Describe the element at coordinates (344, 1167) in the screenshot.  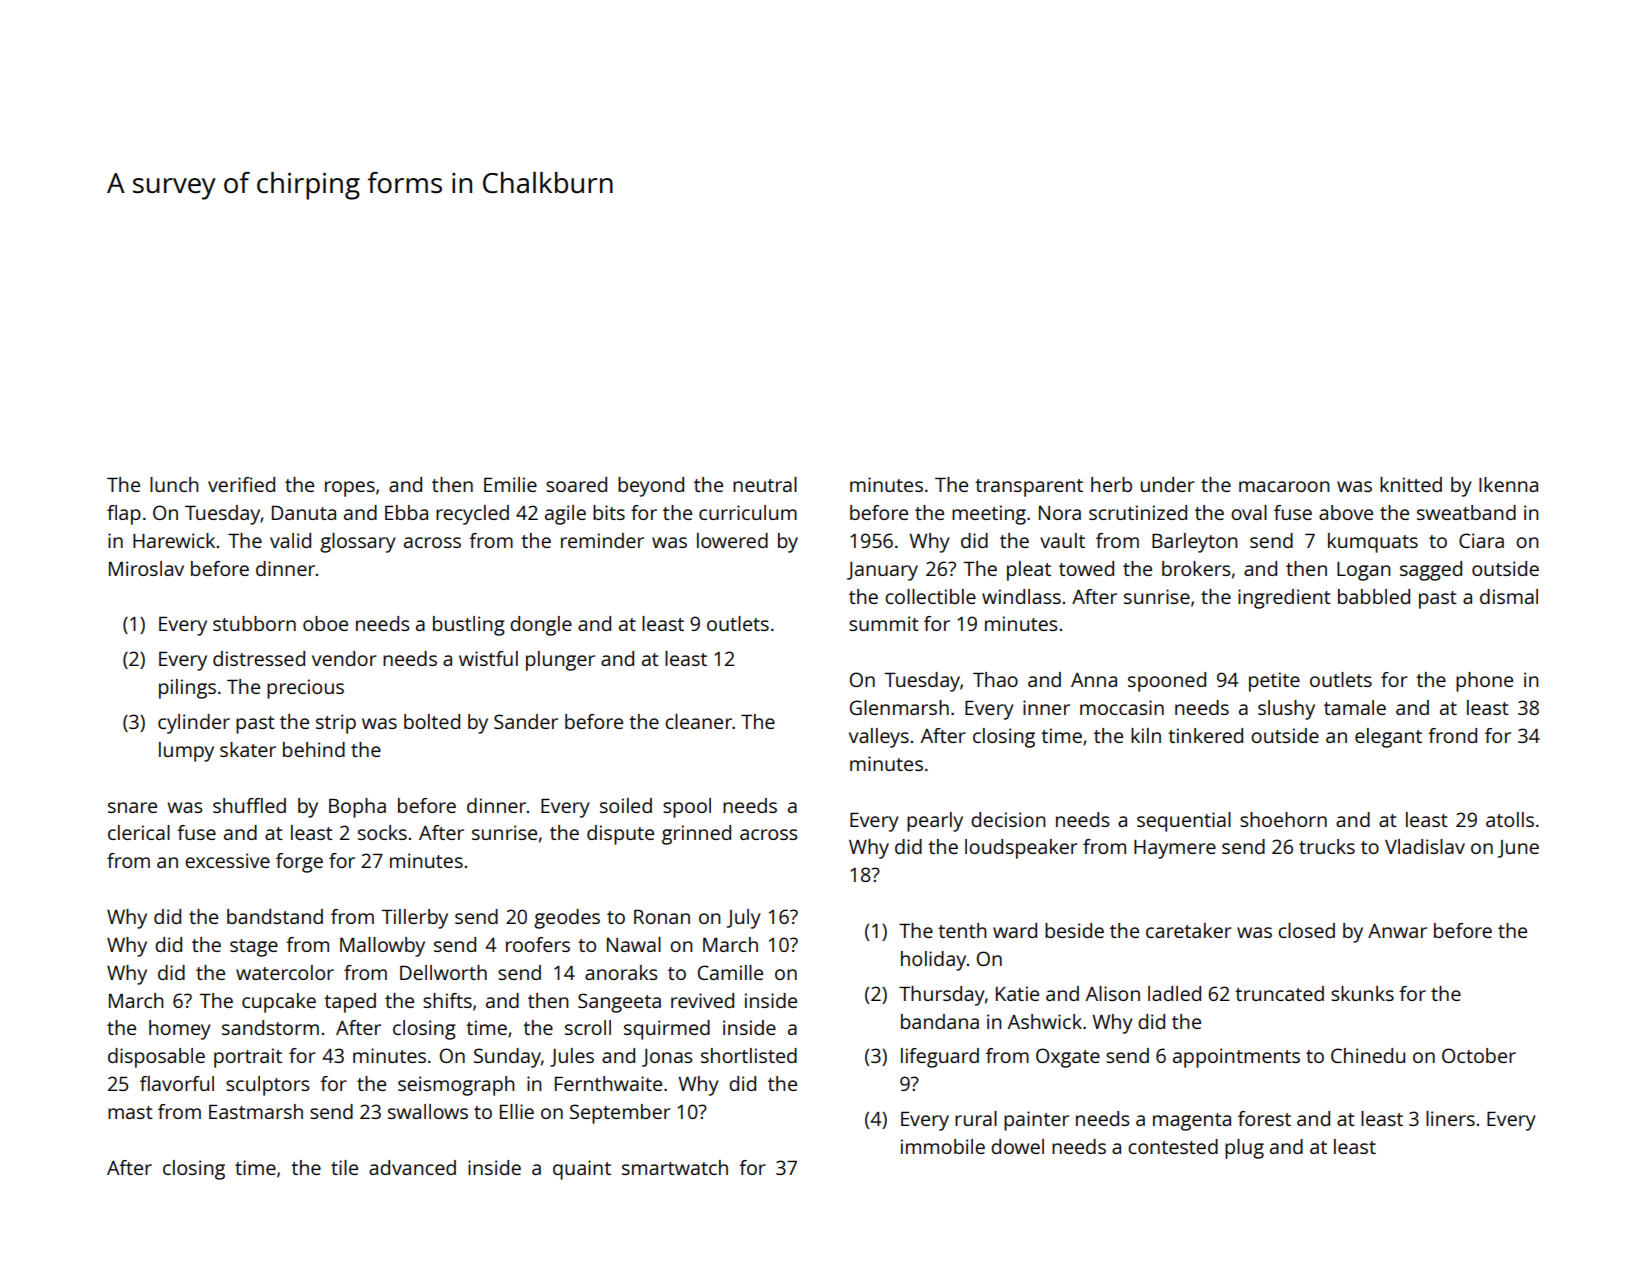
I see `tile` at that location.
